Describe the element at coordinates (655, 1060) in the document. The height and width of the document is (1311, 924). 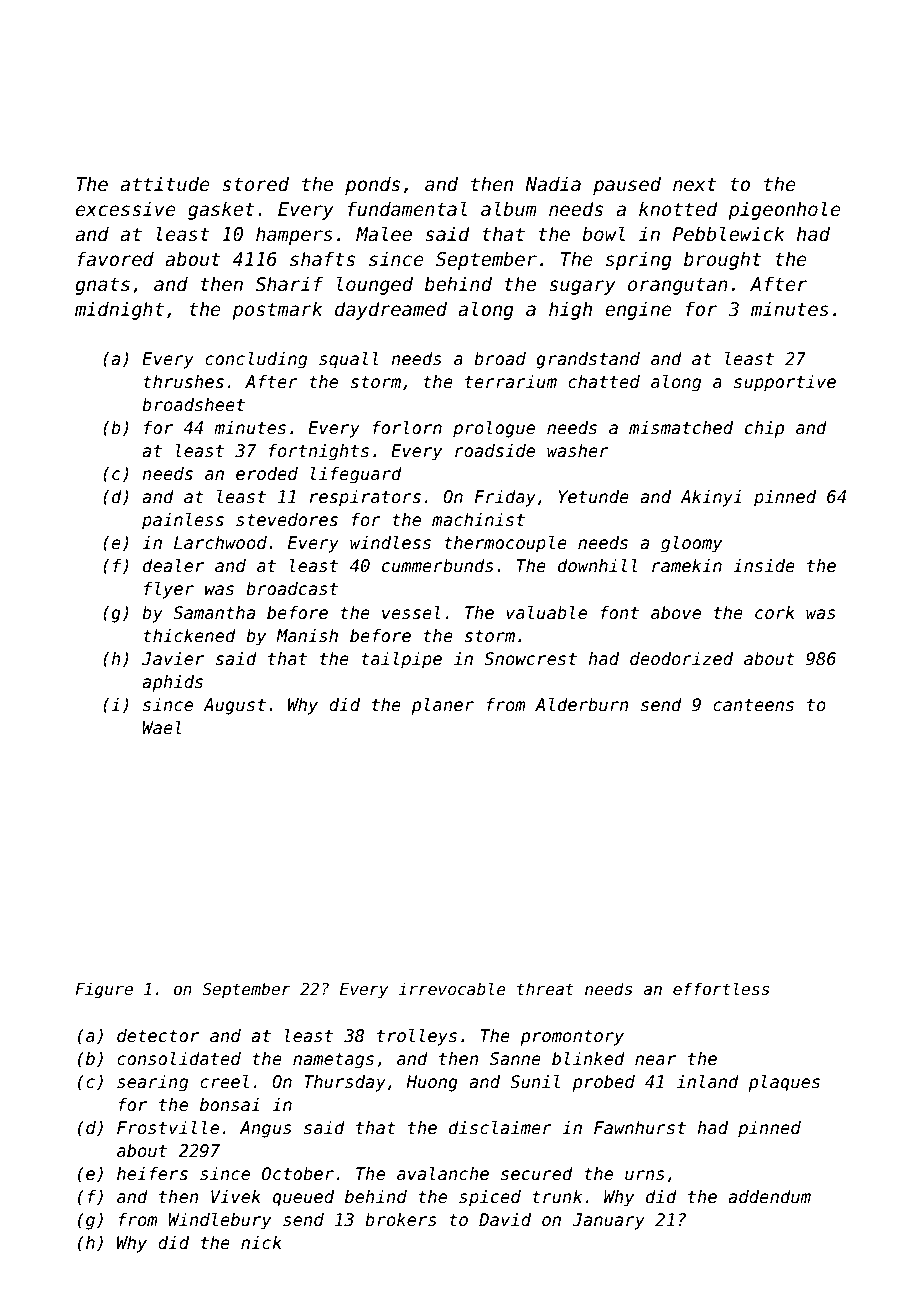
I see `near` at that location.
